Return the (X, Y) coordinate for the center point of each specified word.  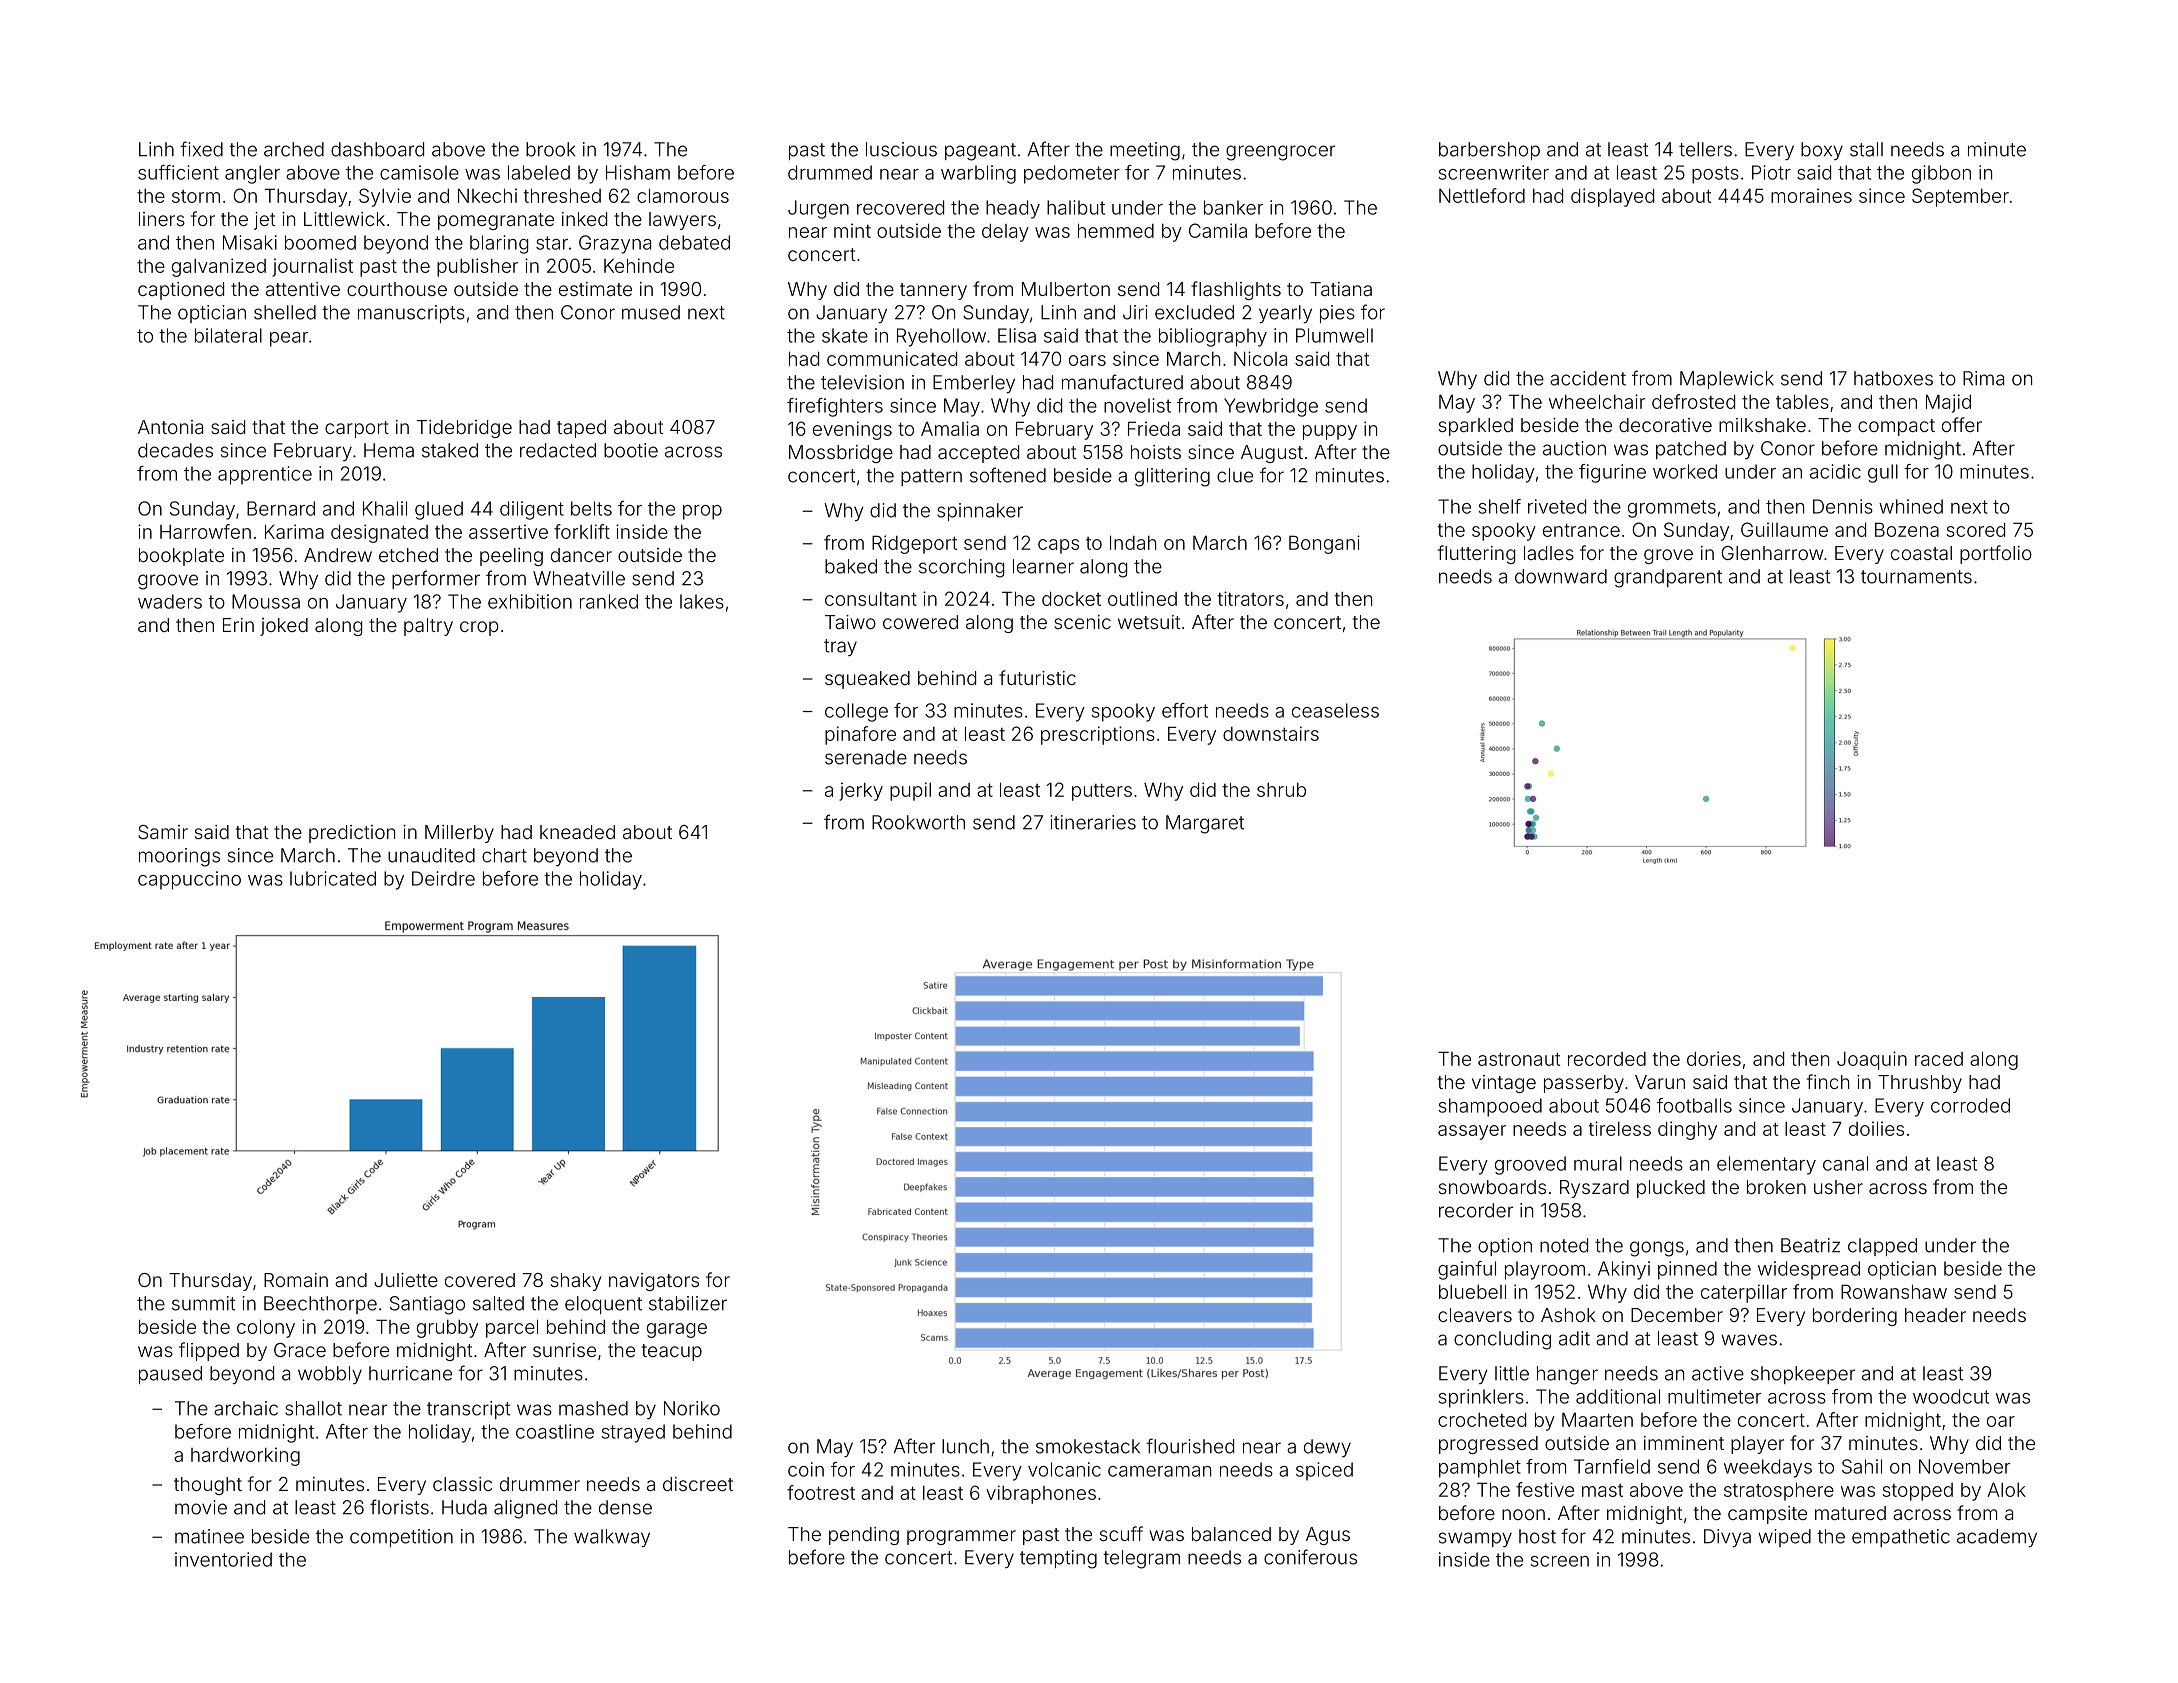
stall (1866, 149)
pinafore (860, 735)
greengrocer (1280, 153)
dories (1714, 1058)
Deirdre (443, 878)
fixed (201, 149)
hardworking (245, 1456)
